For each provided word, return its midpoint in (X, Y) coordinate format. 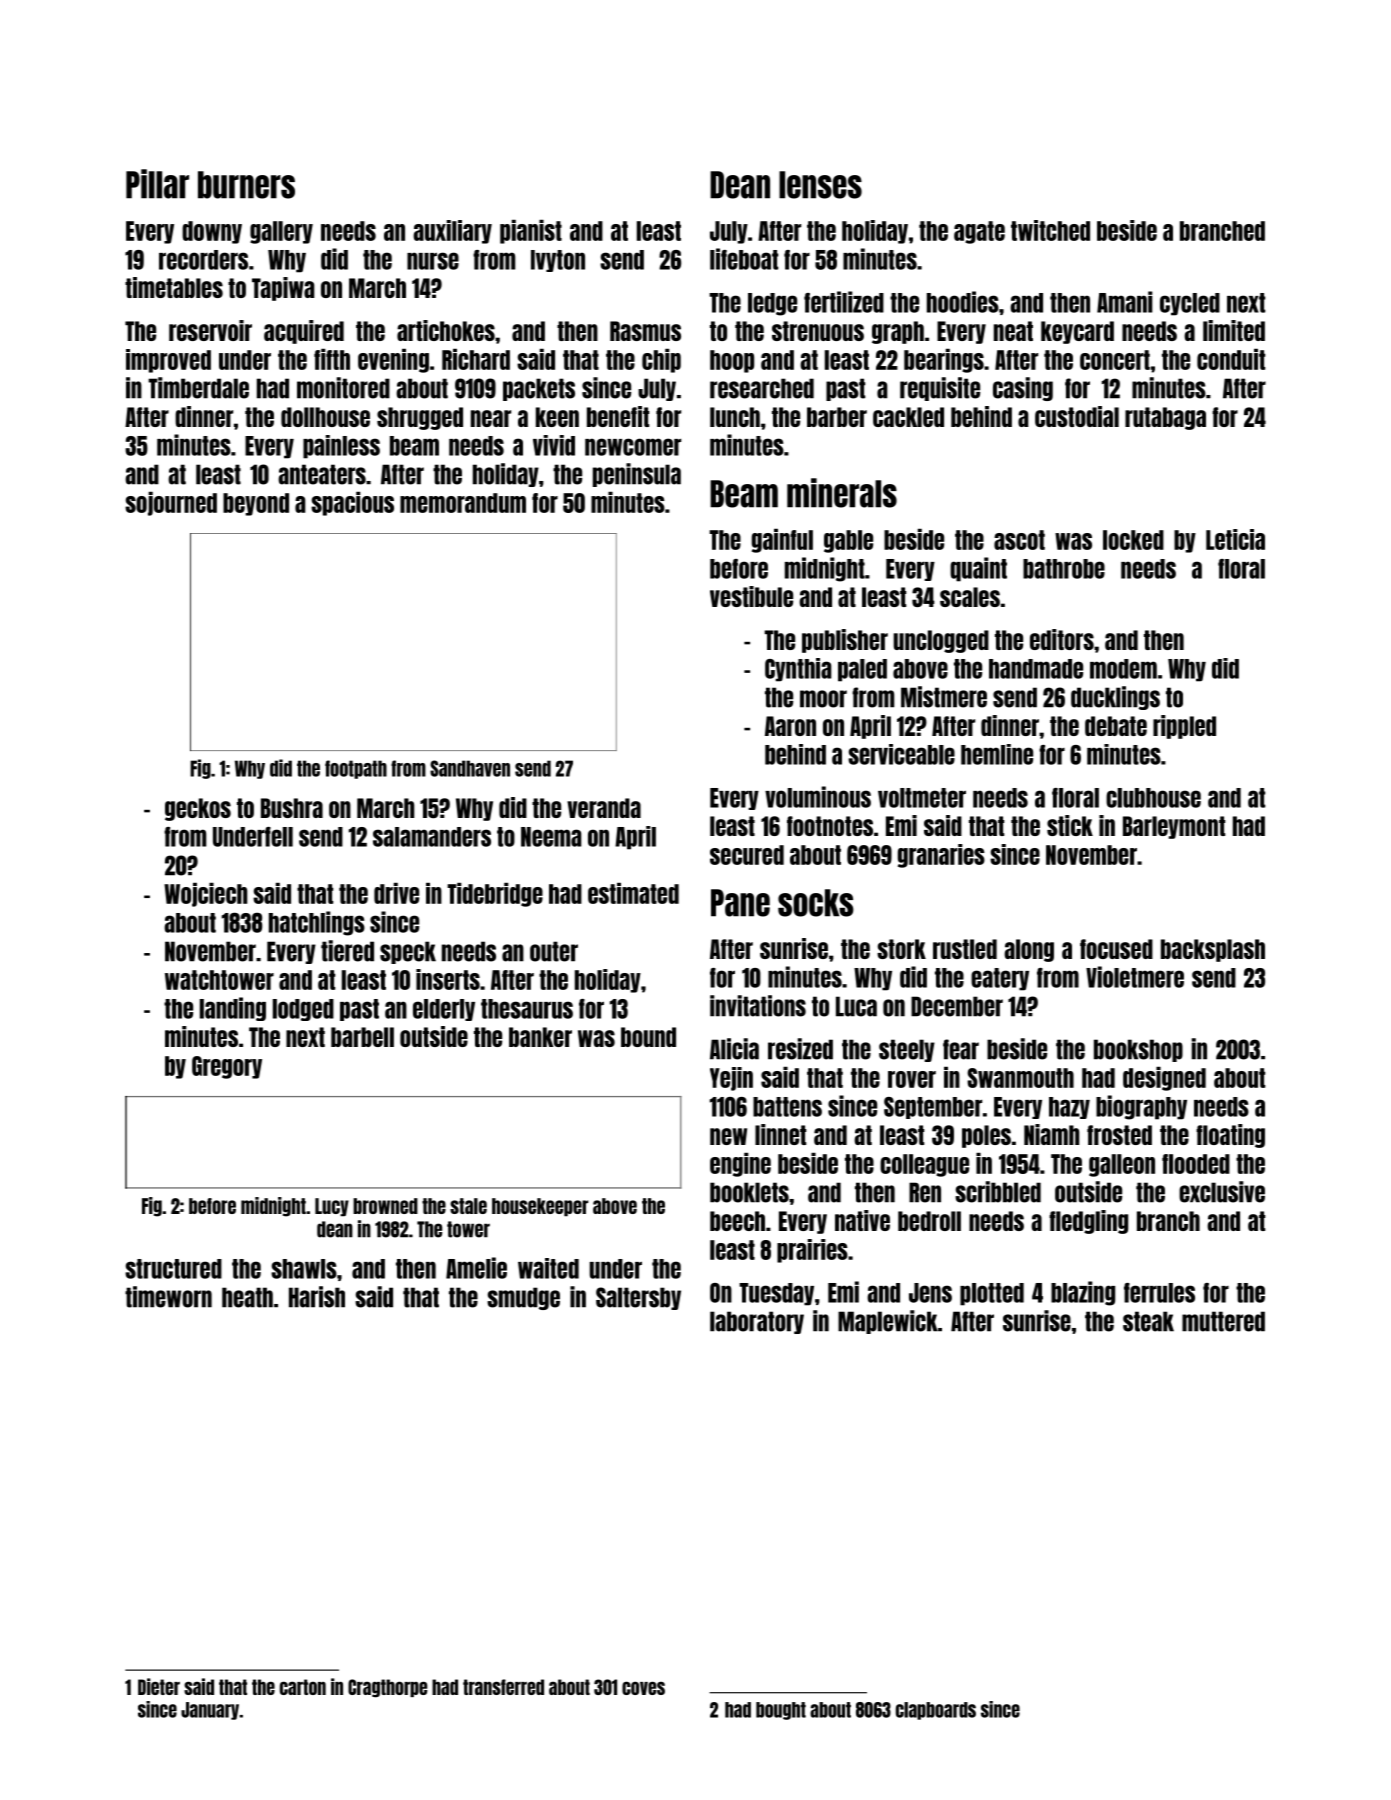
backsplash (1213, 950)
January (210, 1711)
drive (396, 893)
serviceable (901, 754)
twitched (1050, 230)
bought (781, 1711)
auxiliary (452, 232)
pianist (531, 232)
